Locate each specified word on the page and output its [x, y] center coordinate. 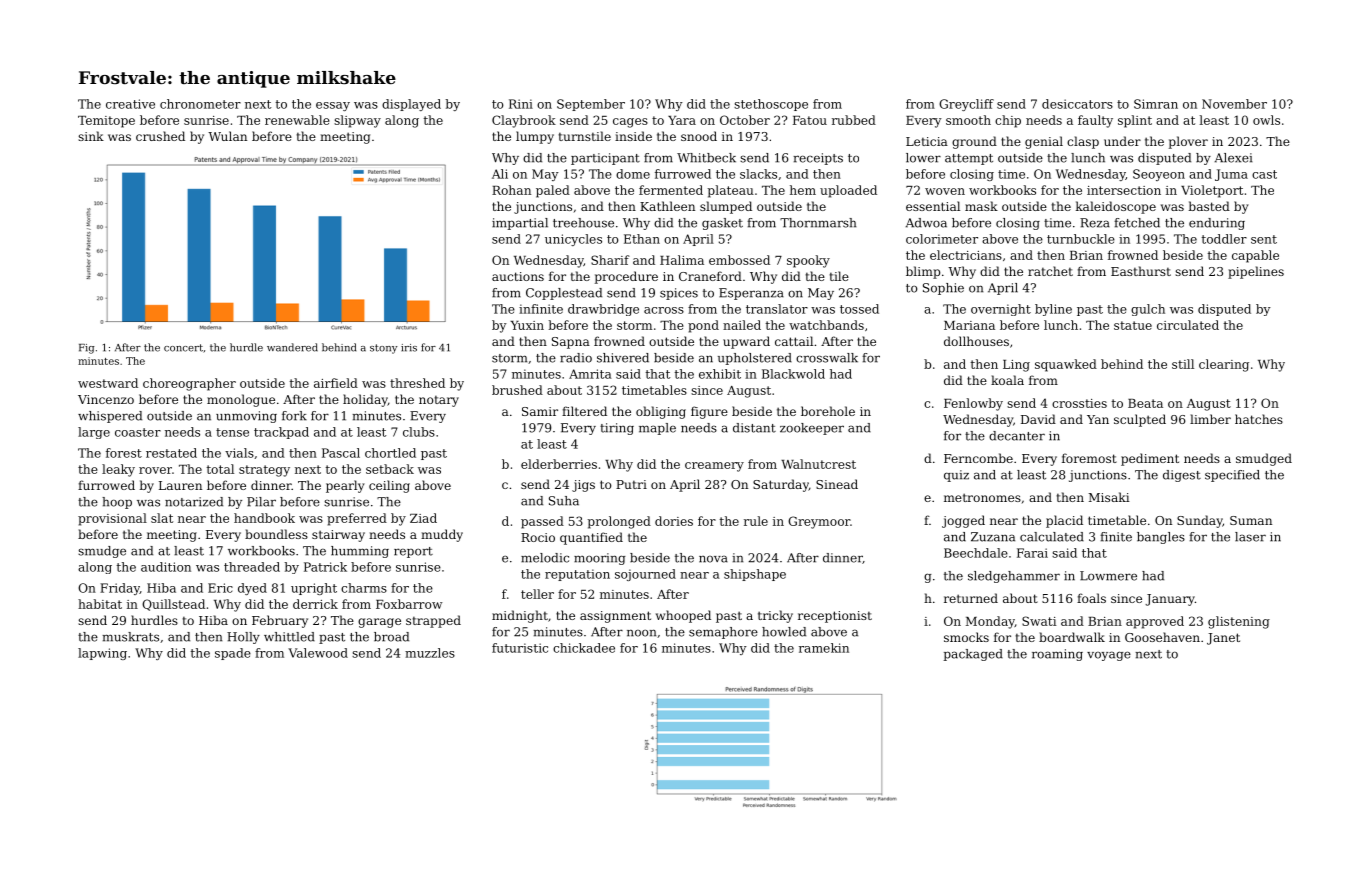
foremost [1089, 458]
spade [233, 654]
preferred [357, 519]
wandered [292, 347]
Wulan [227, 136]
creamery [714, 467]
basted [1209, 206]
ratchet [1050, 271]
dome [633, 174]
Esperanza [751, 294]
